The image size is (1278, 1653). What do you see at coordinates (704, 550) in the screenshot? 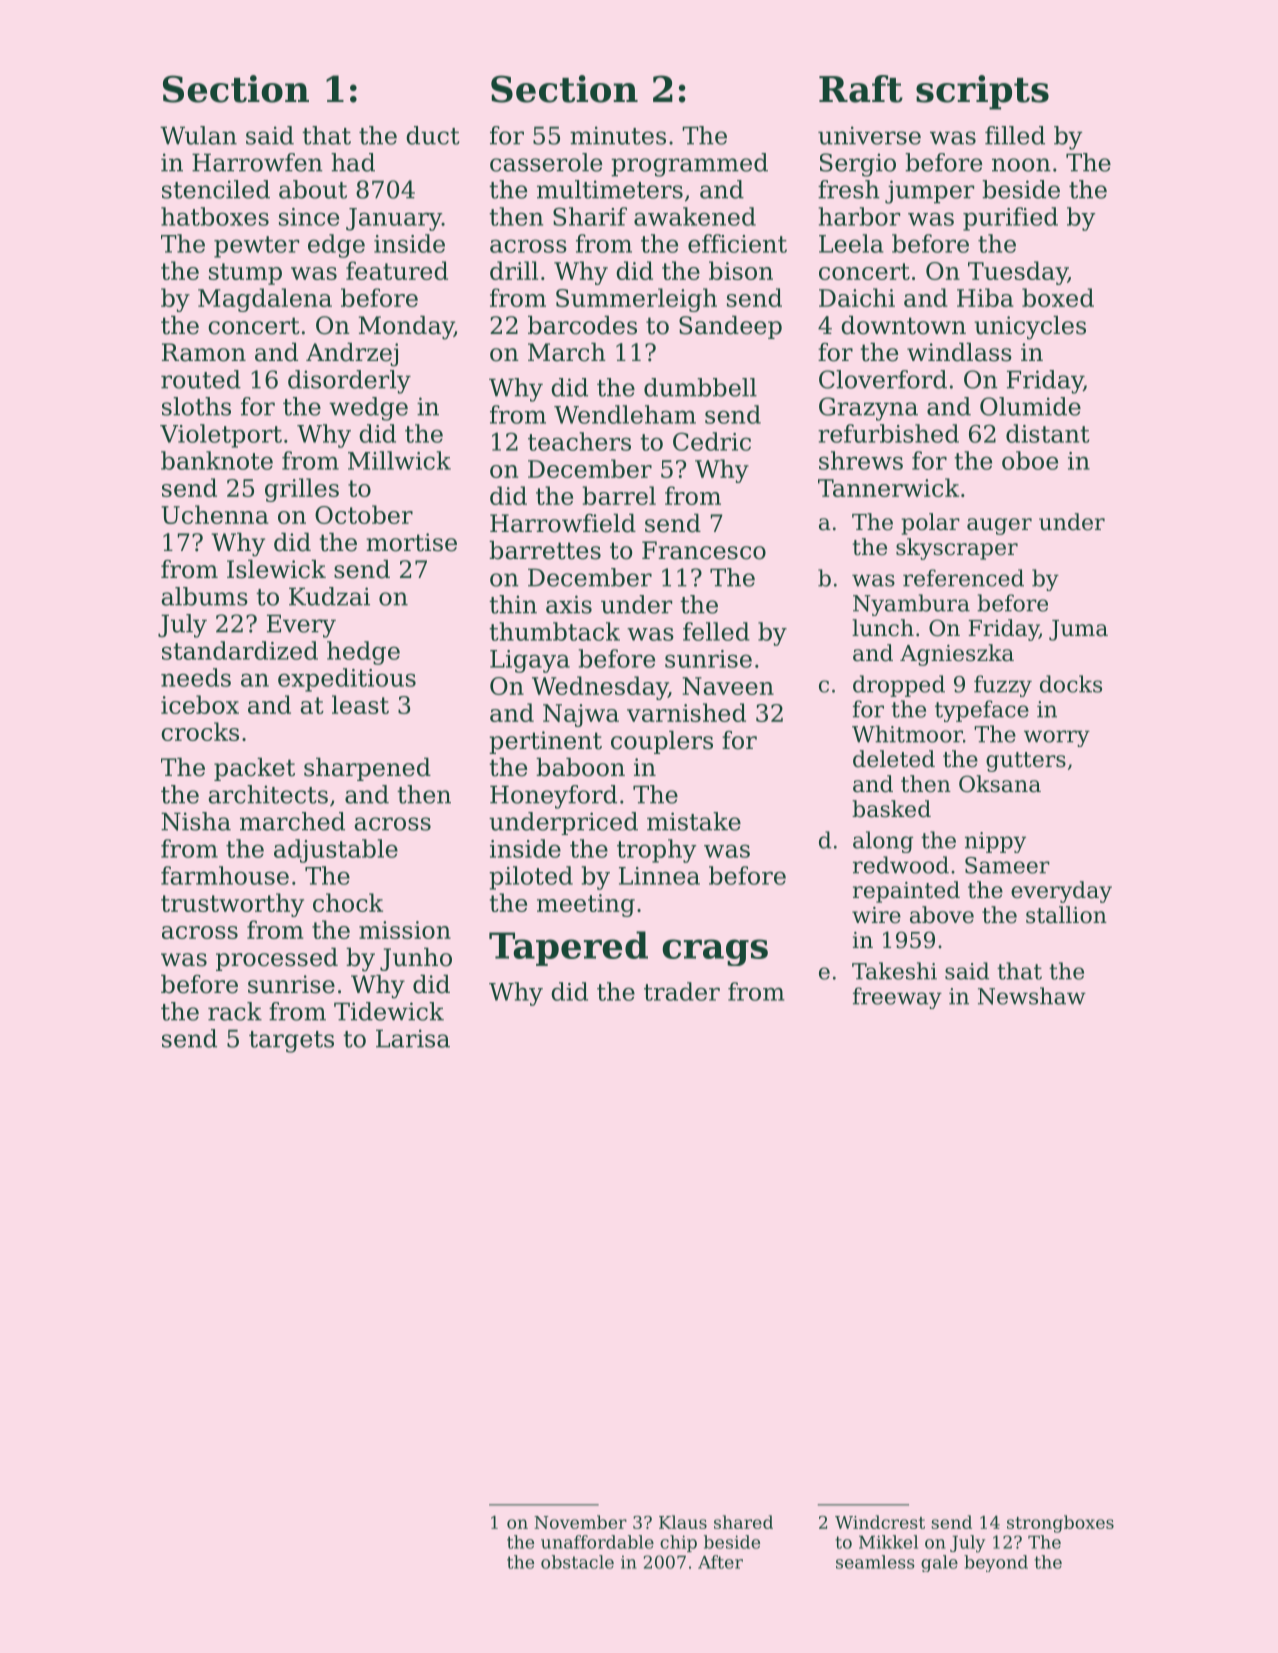
I see `Francesco` at bounding box center [704, 550].
